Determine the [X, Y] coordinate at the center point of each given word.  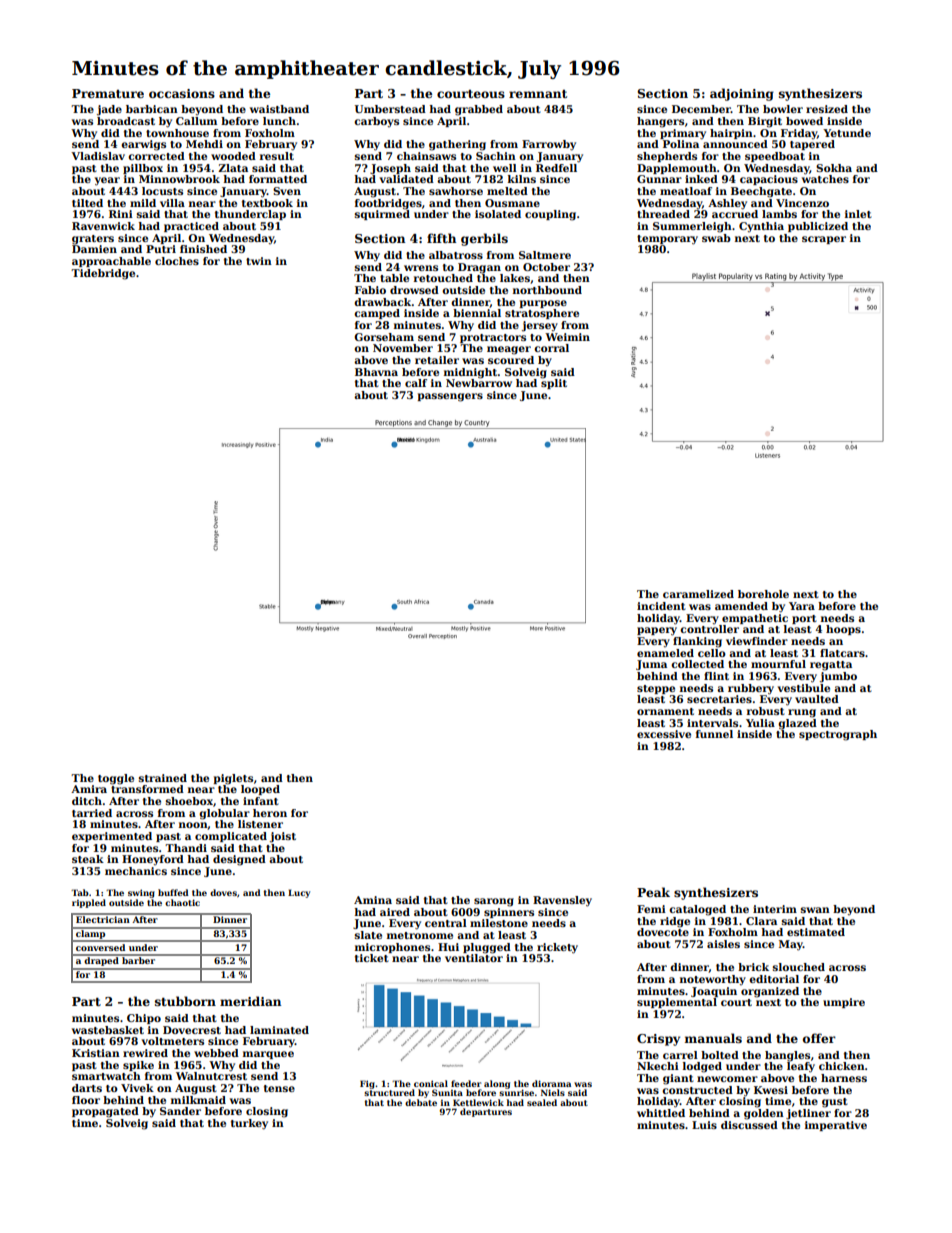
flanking [697, 642]
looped [260, 790]
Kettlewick [478, 1102]
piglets [233, 779]
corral [551, 348]
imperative [836, 1126]
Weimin [567, 337]
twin [259, 261]
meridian [250, 1001]
